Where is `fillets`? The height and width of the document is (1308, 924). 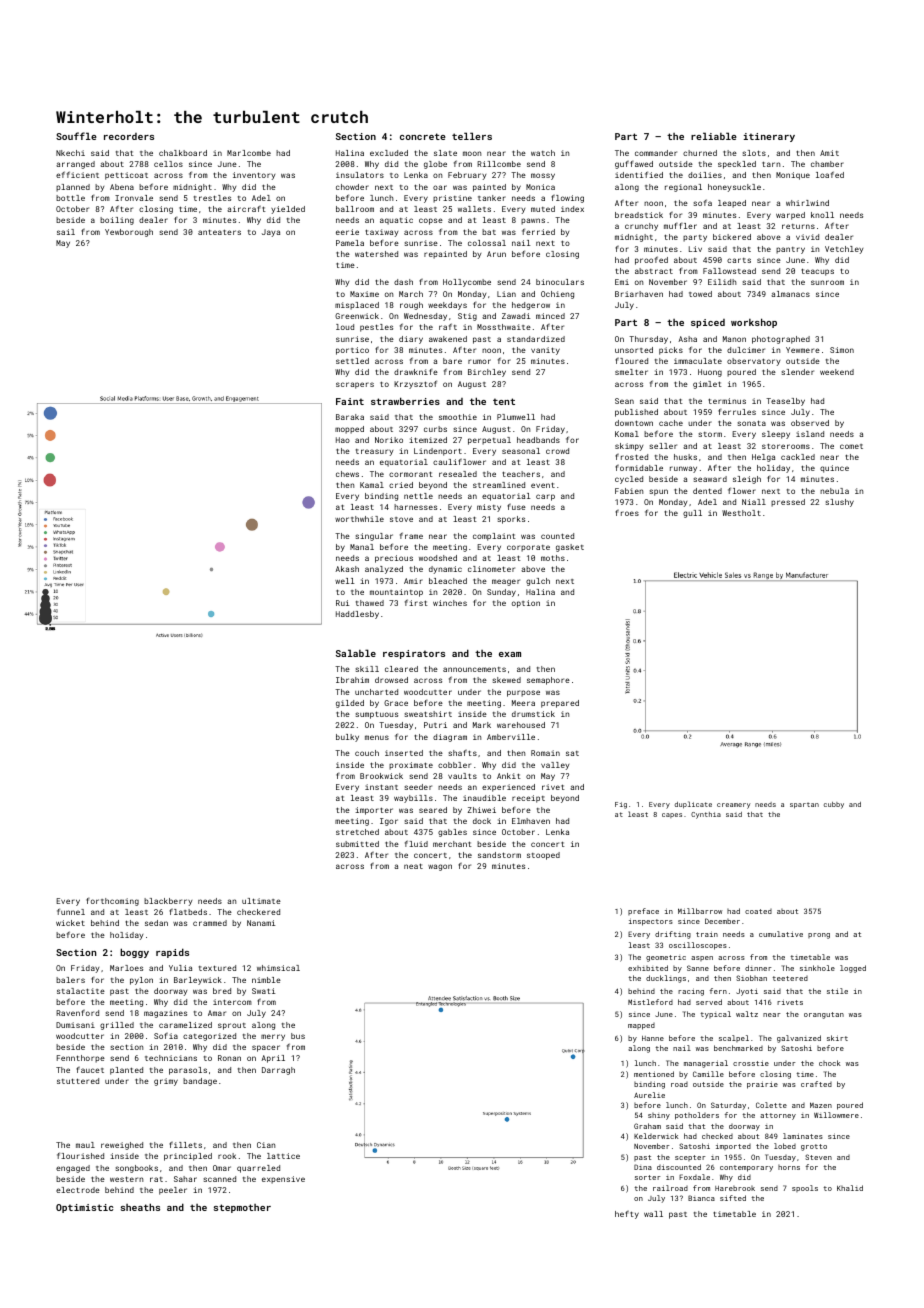
fillets is located at coordinates (185, 1145).
